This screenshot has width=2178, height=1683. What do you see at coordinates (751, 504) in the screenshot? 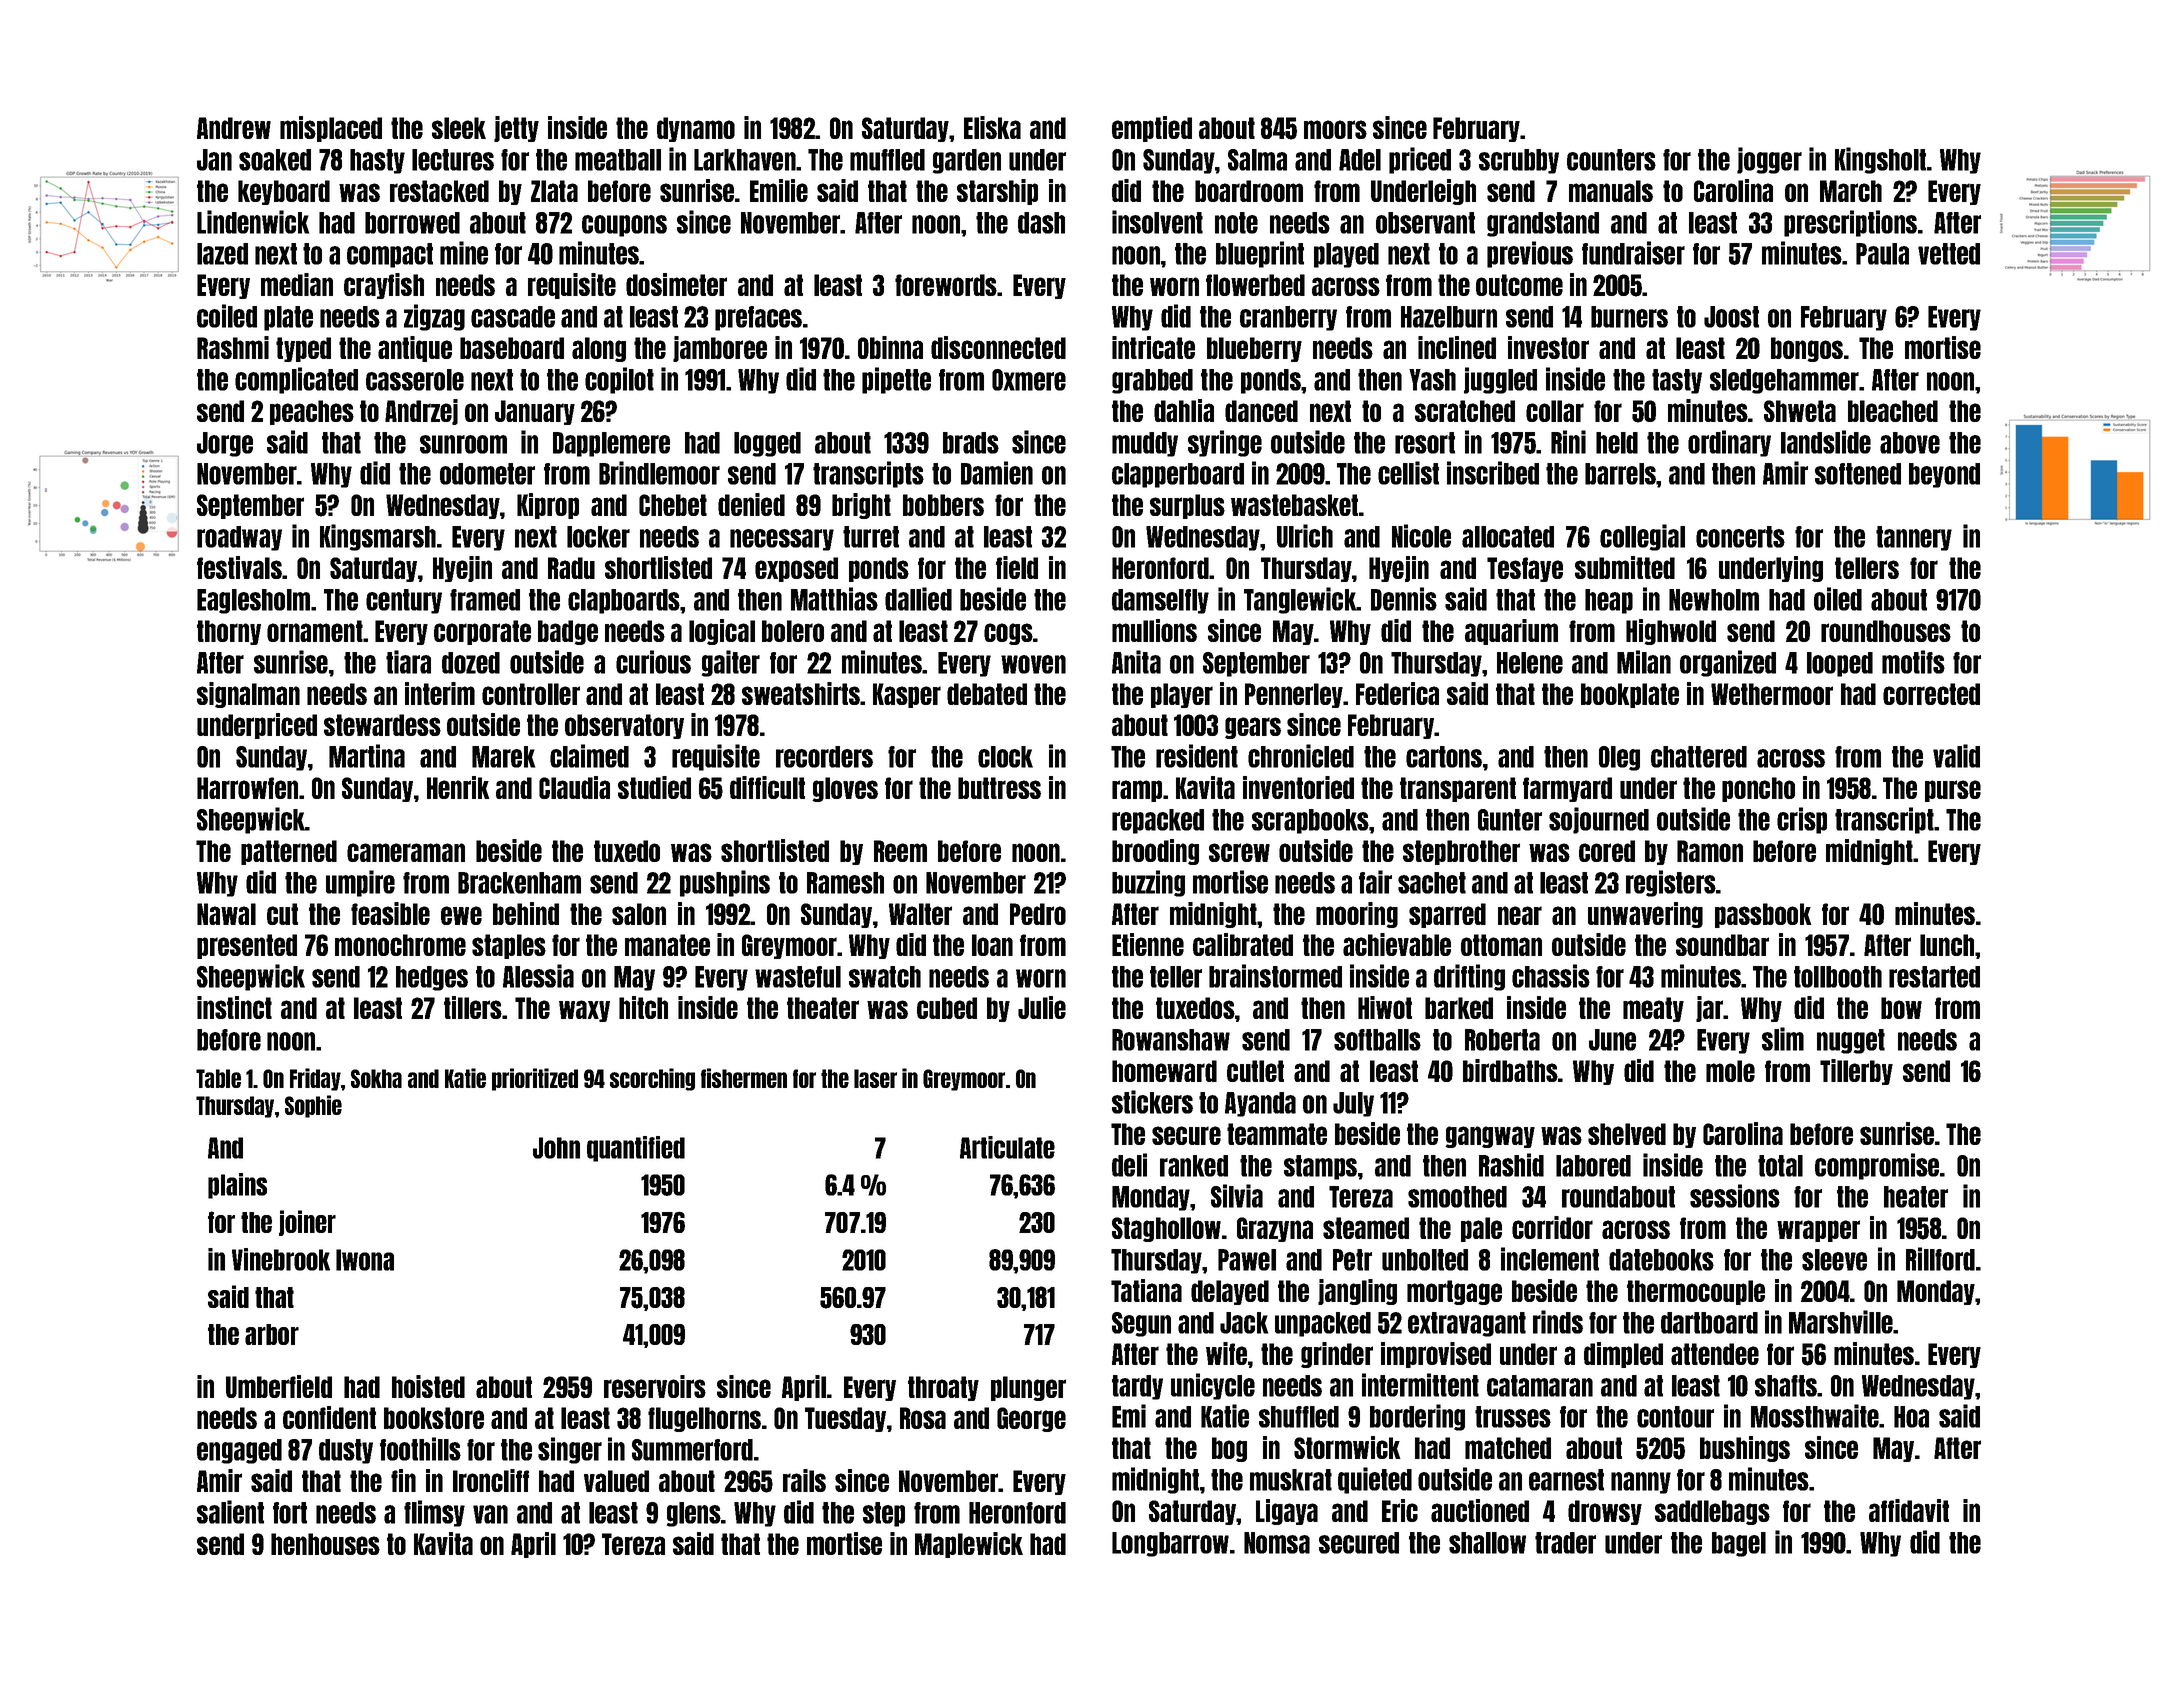
I see `denied` at bounding box center [751, 504].
